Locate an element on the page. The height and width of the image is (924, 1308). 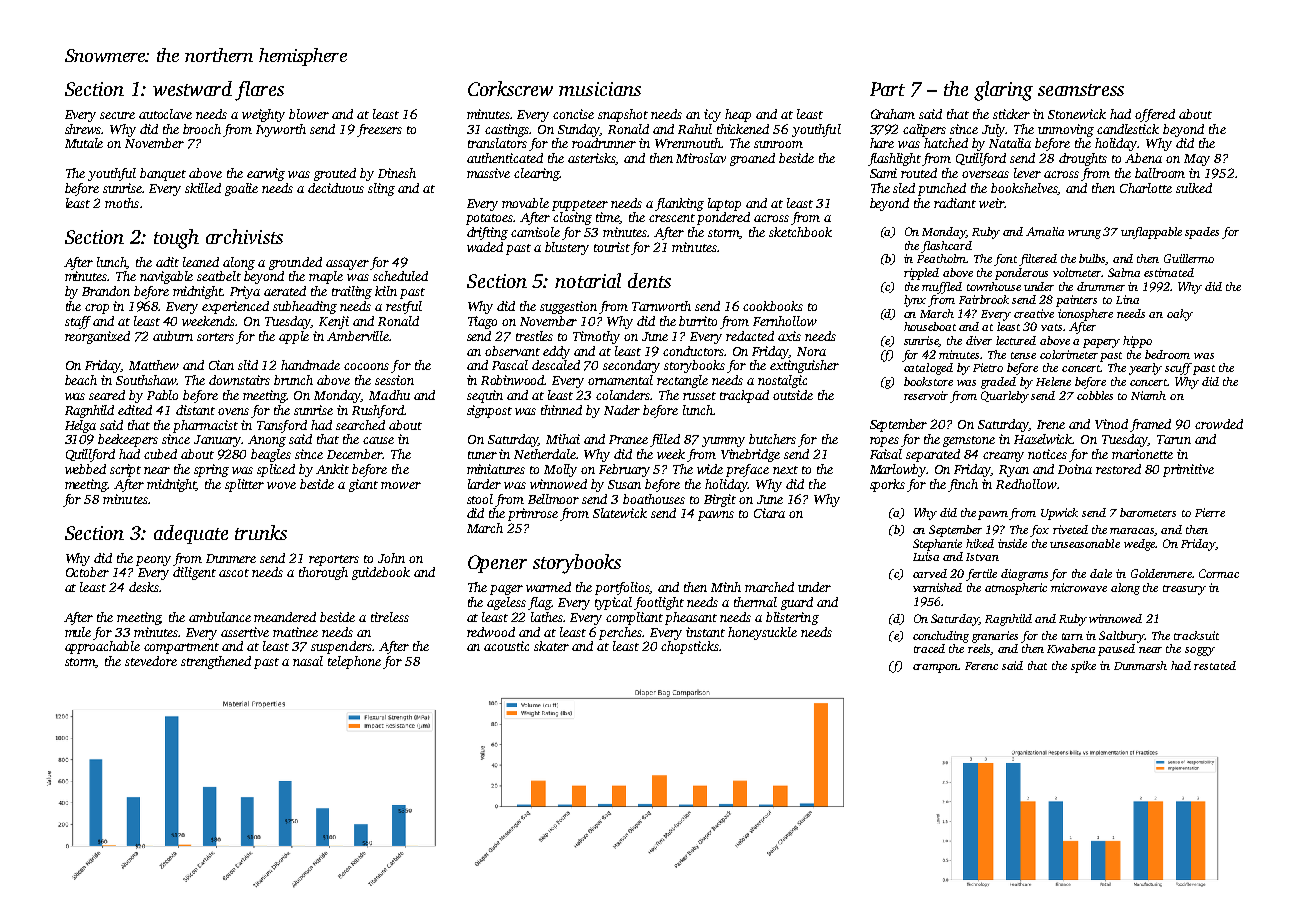
stevedore is located at coordinates (151, 661).
